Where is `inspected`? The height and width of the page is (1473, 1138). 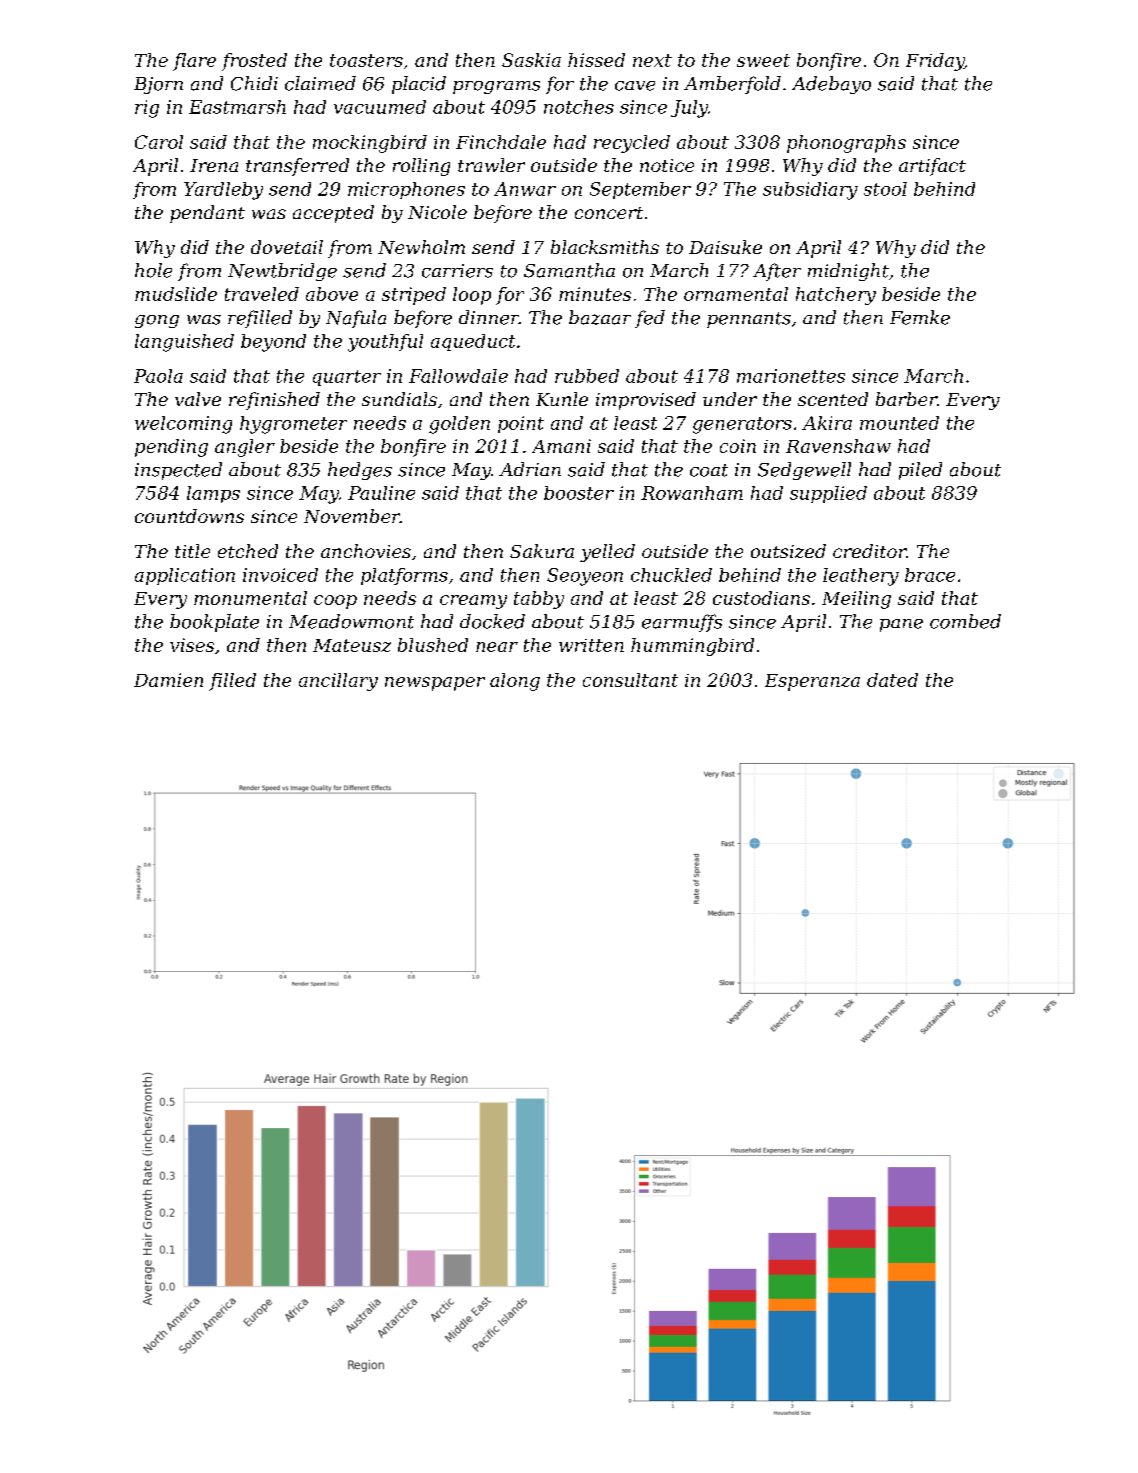 inspected is located at coordinates (178, 471).
